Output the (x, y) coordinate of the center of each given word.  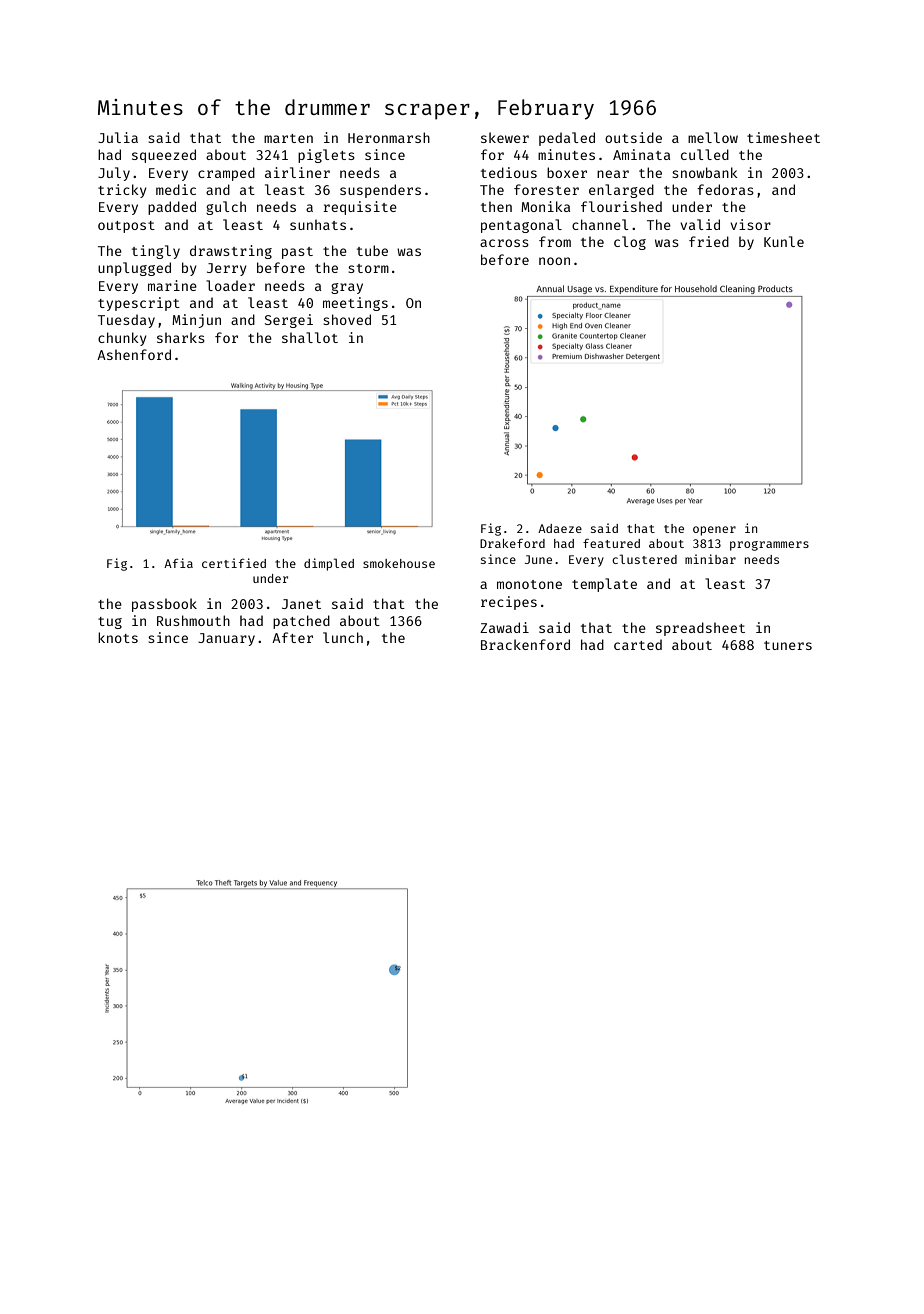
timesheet (783, 137)
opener (714, 531)
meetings (355, 304)
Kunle (784, 241)
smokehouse (399, 563)
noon (554, 261)
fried (709, 241)
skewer (505, 137)
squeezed (164, 156)
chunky (122, 339)
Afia (178, 563)
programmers (769, 546)
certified (234, 563)
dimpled (329, 564)
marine (172, 285)
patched (301, 622)
